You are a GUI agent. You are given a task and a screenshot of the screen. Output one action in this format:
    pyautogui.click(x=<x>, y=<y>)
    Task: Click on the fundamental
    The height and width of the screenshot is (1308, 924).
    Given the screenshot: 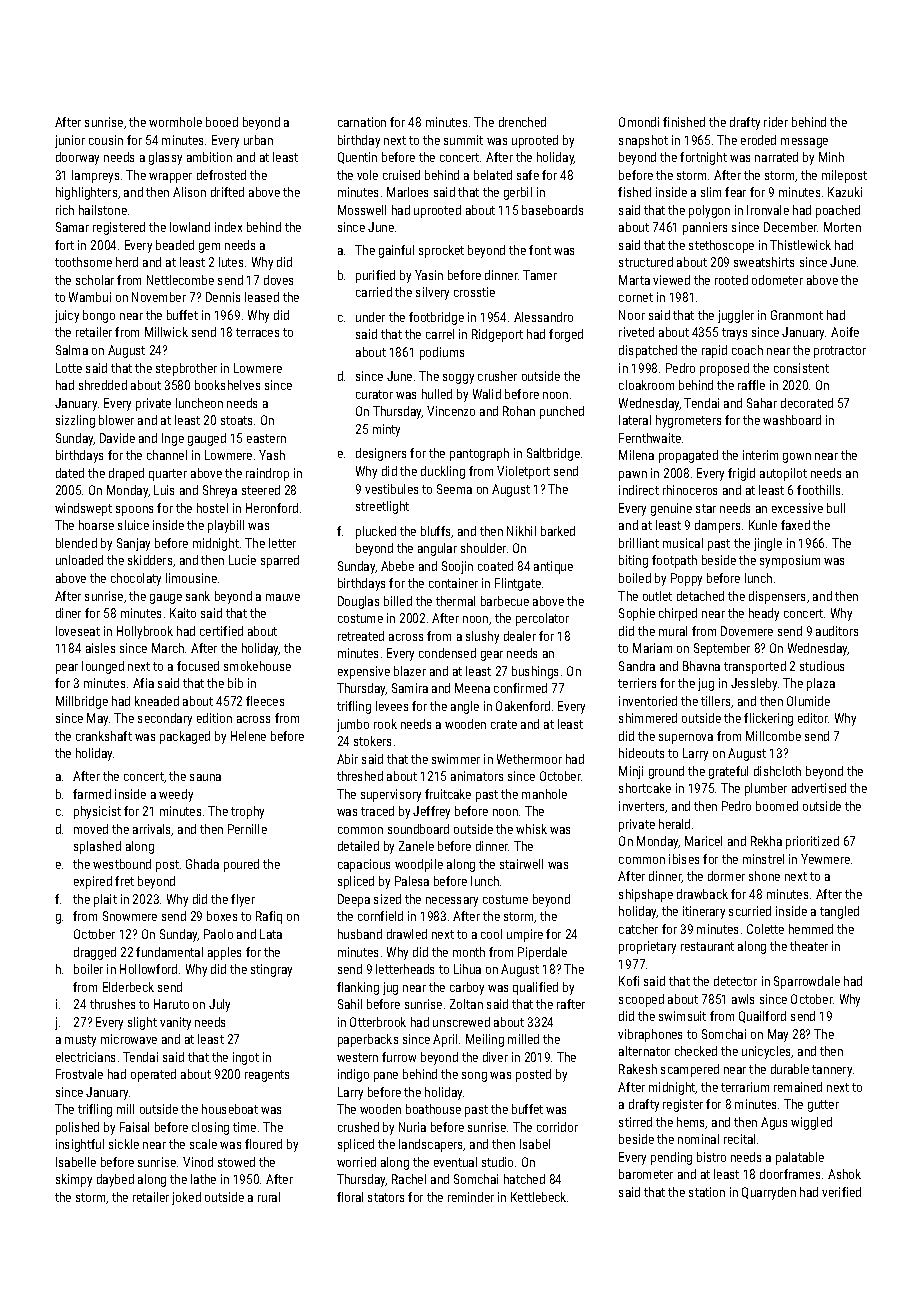 What is the action you would take?
    pyautogui.click(x=169, y=952)
